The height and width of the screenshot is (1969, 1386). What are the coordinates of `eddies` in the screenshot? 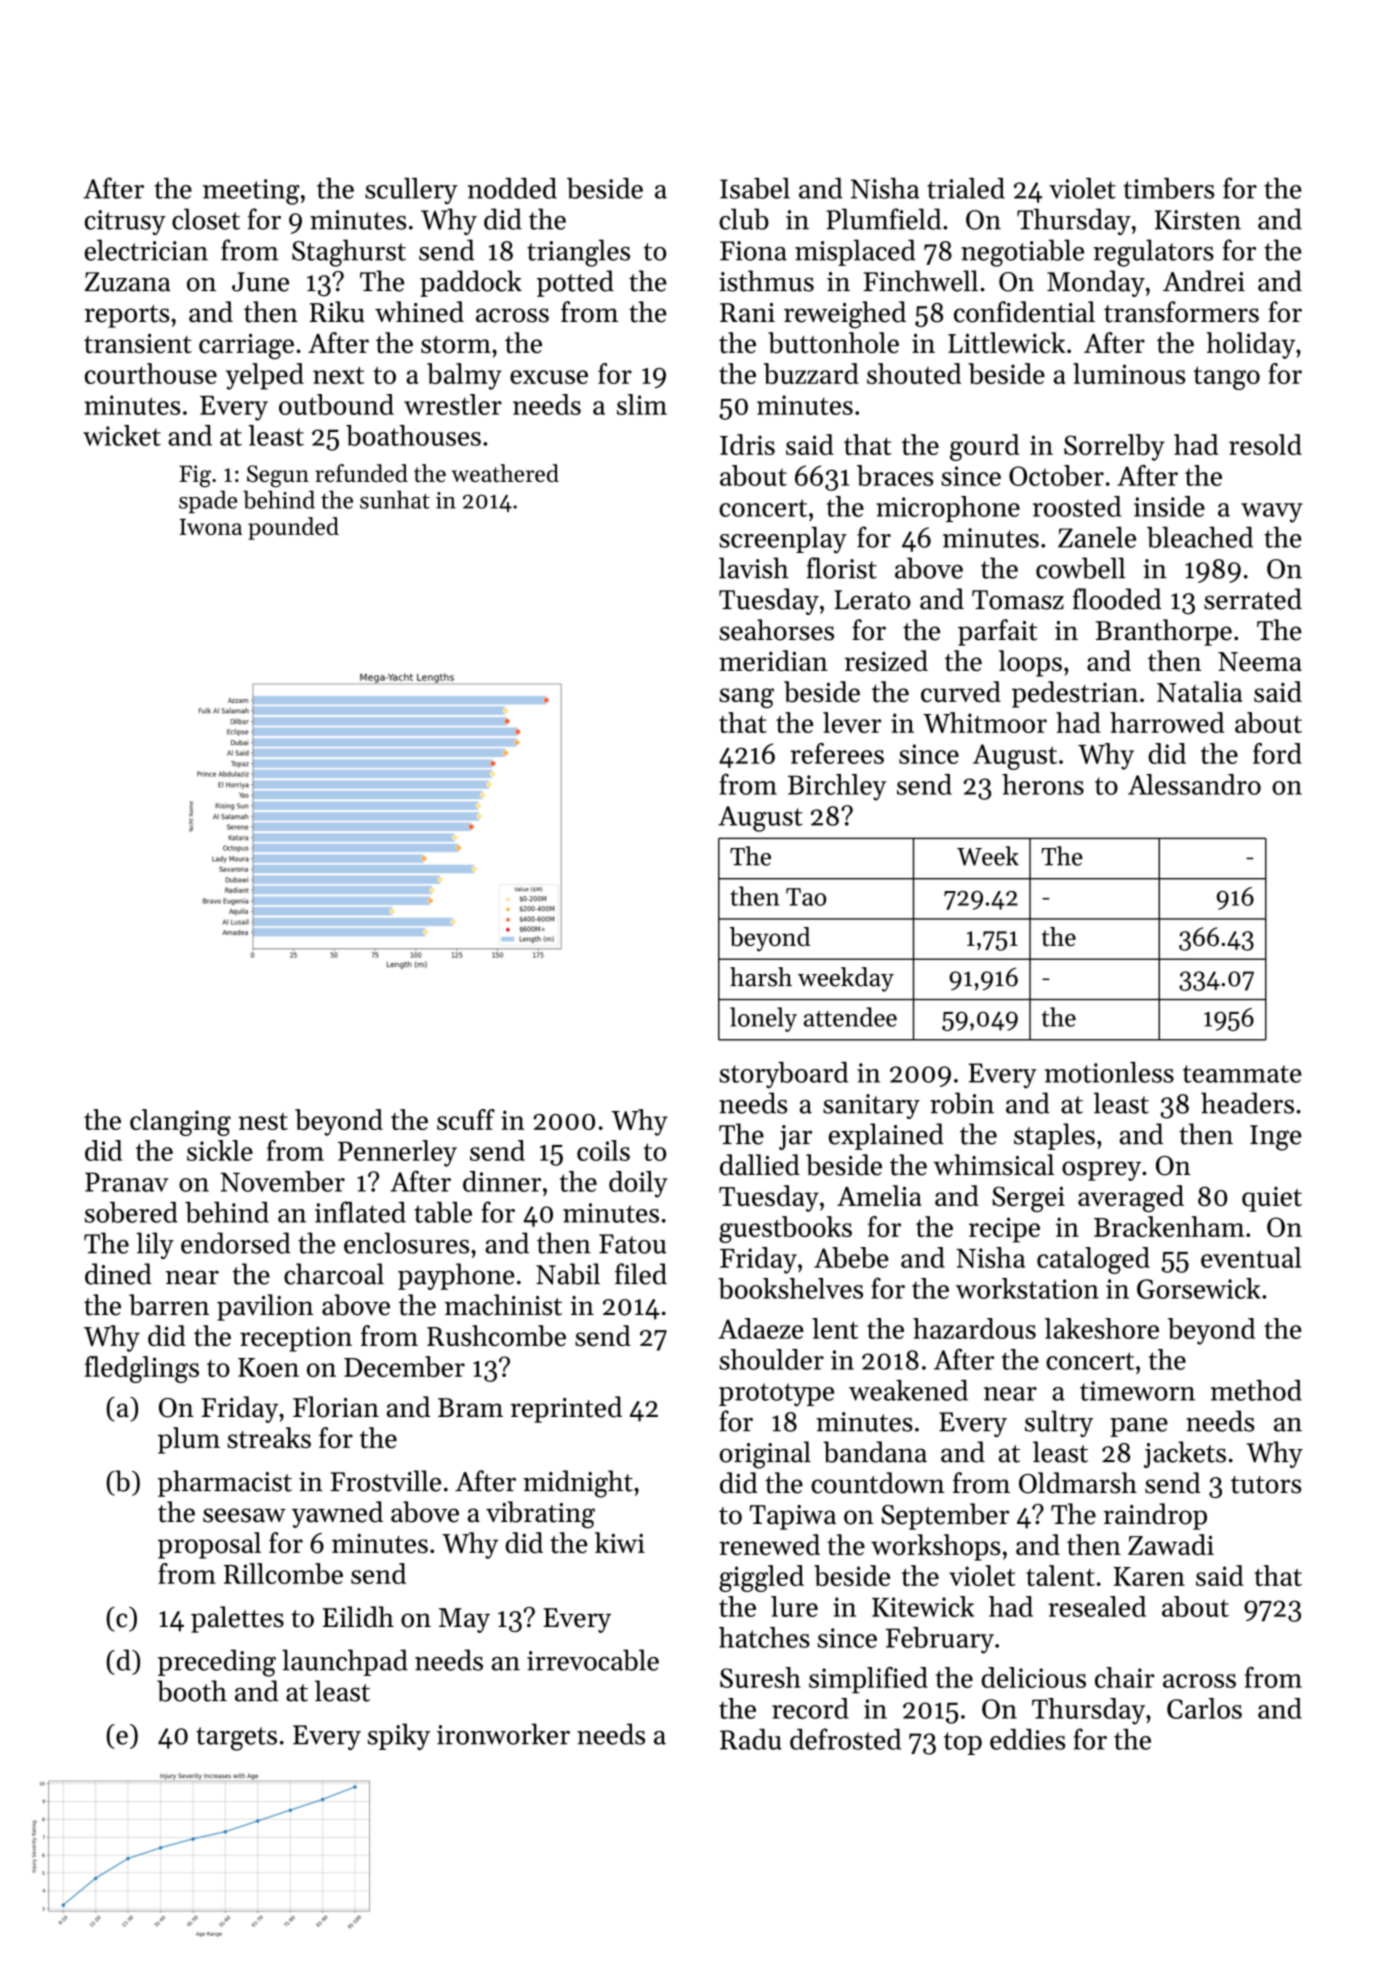 It's located at (1027, 1739).
